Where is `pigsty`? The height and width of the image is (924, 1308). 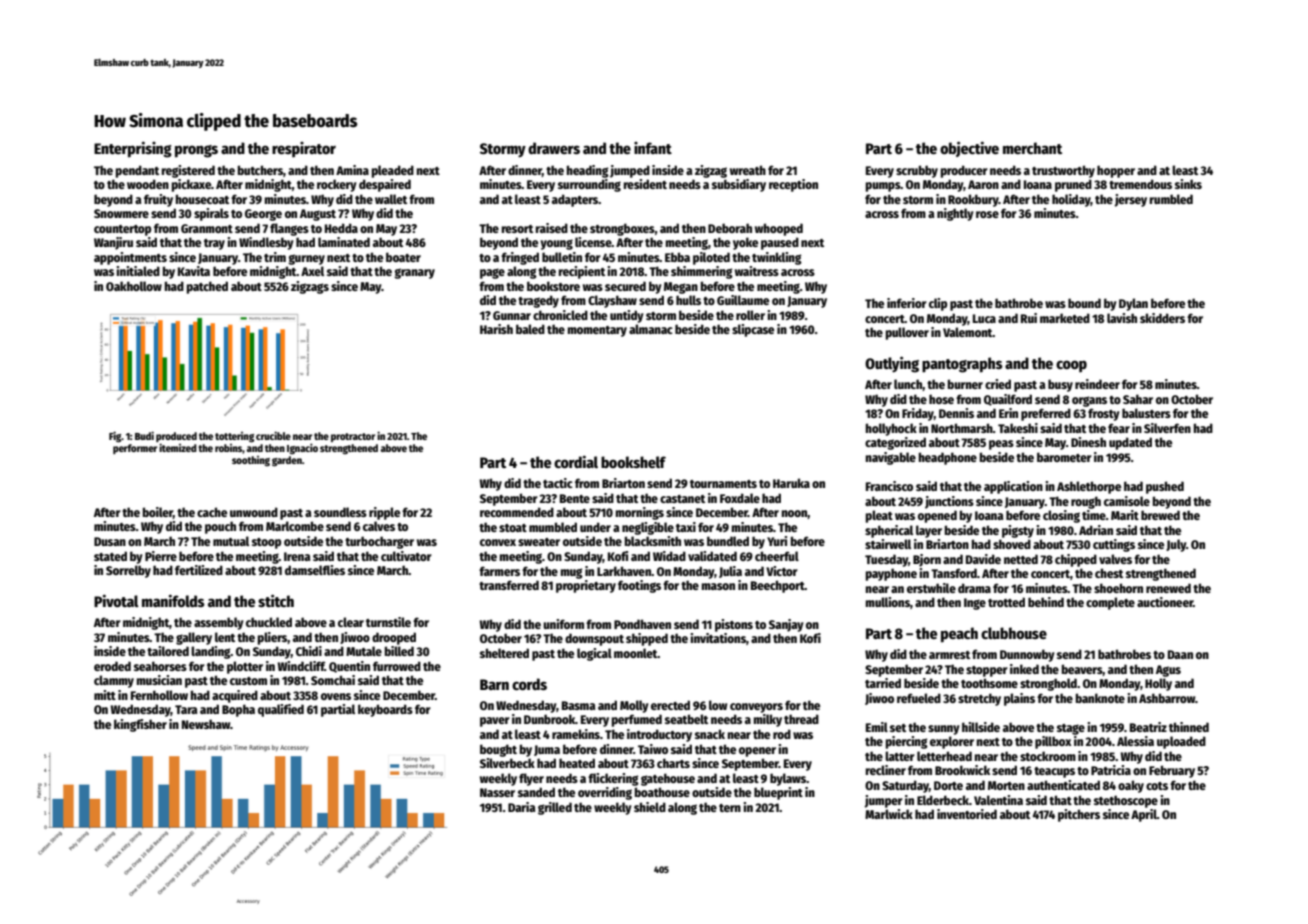
pigsty is located at coordinates (1018, 531).
